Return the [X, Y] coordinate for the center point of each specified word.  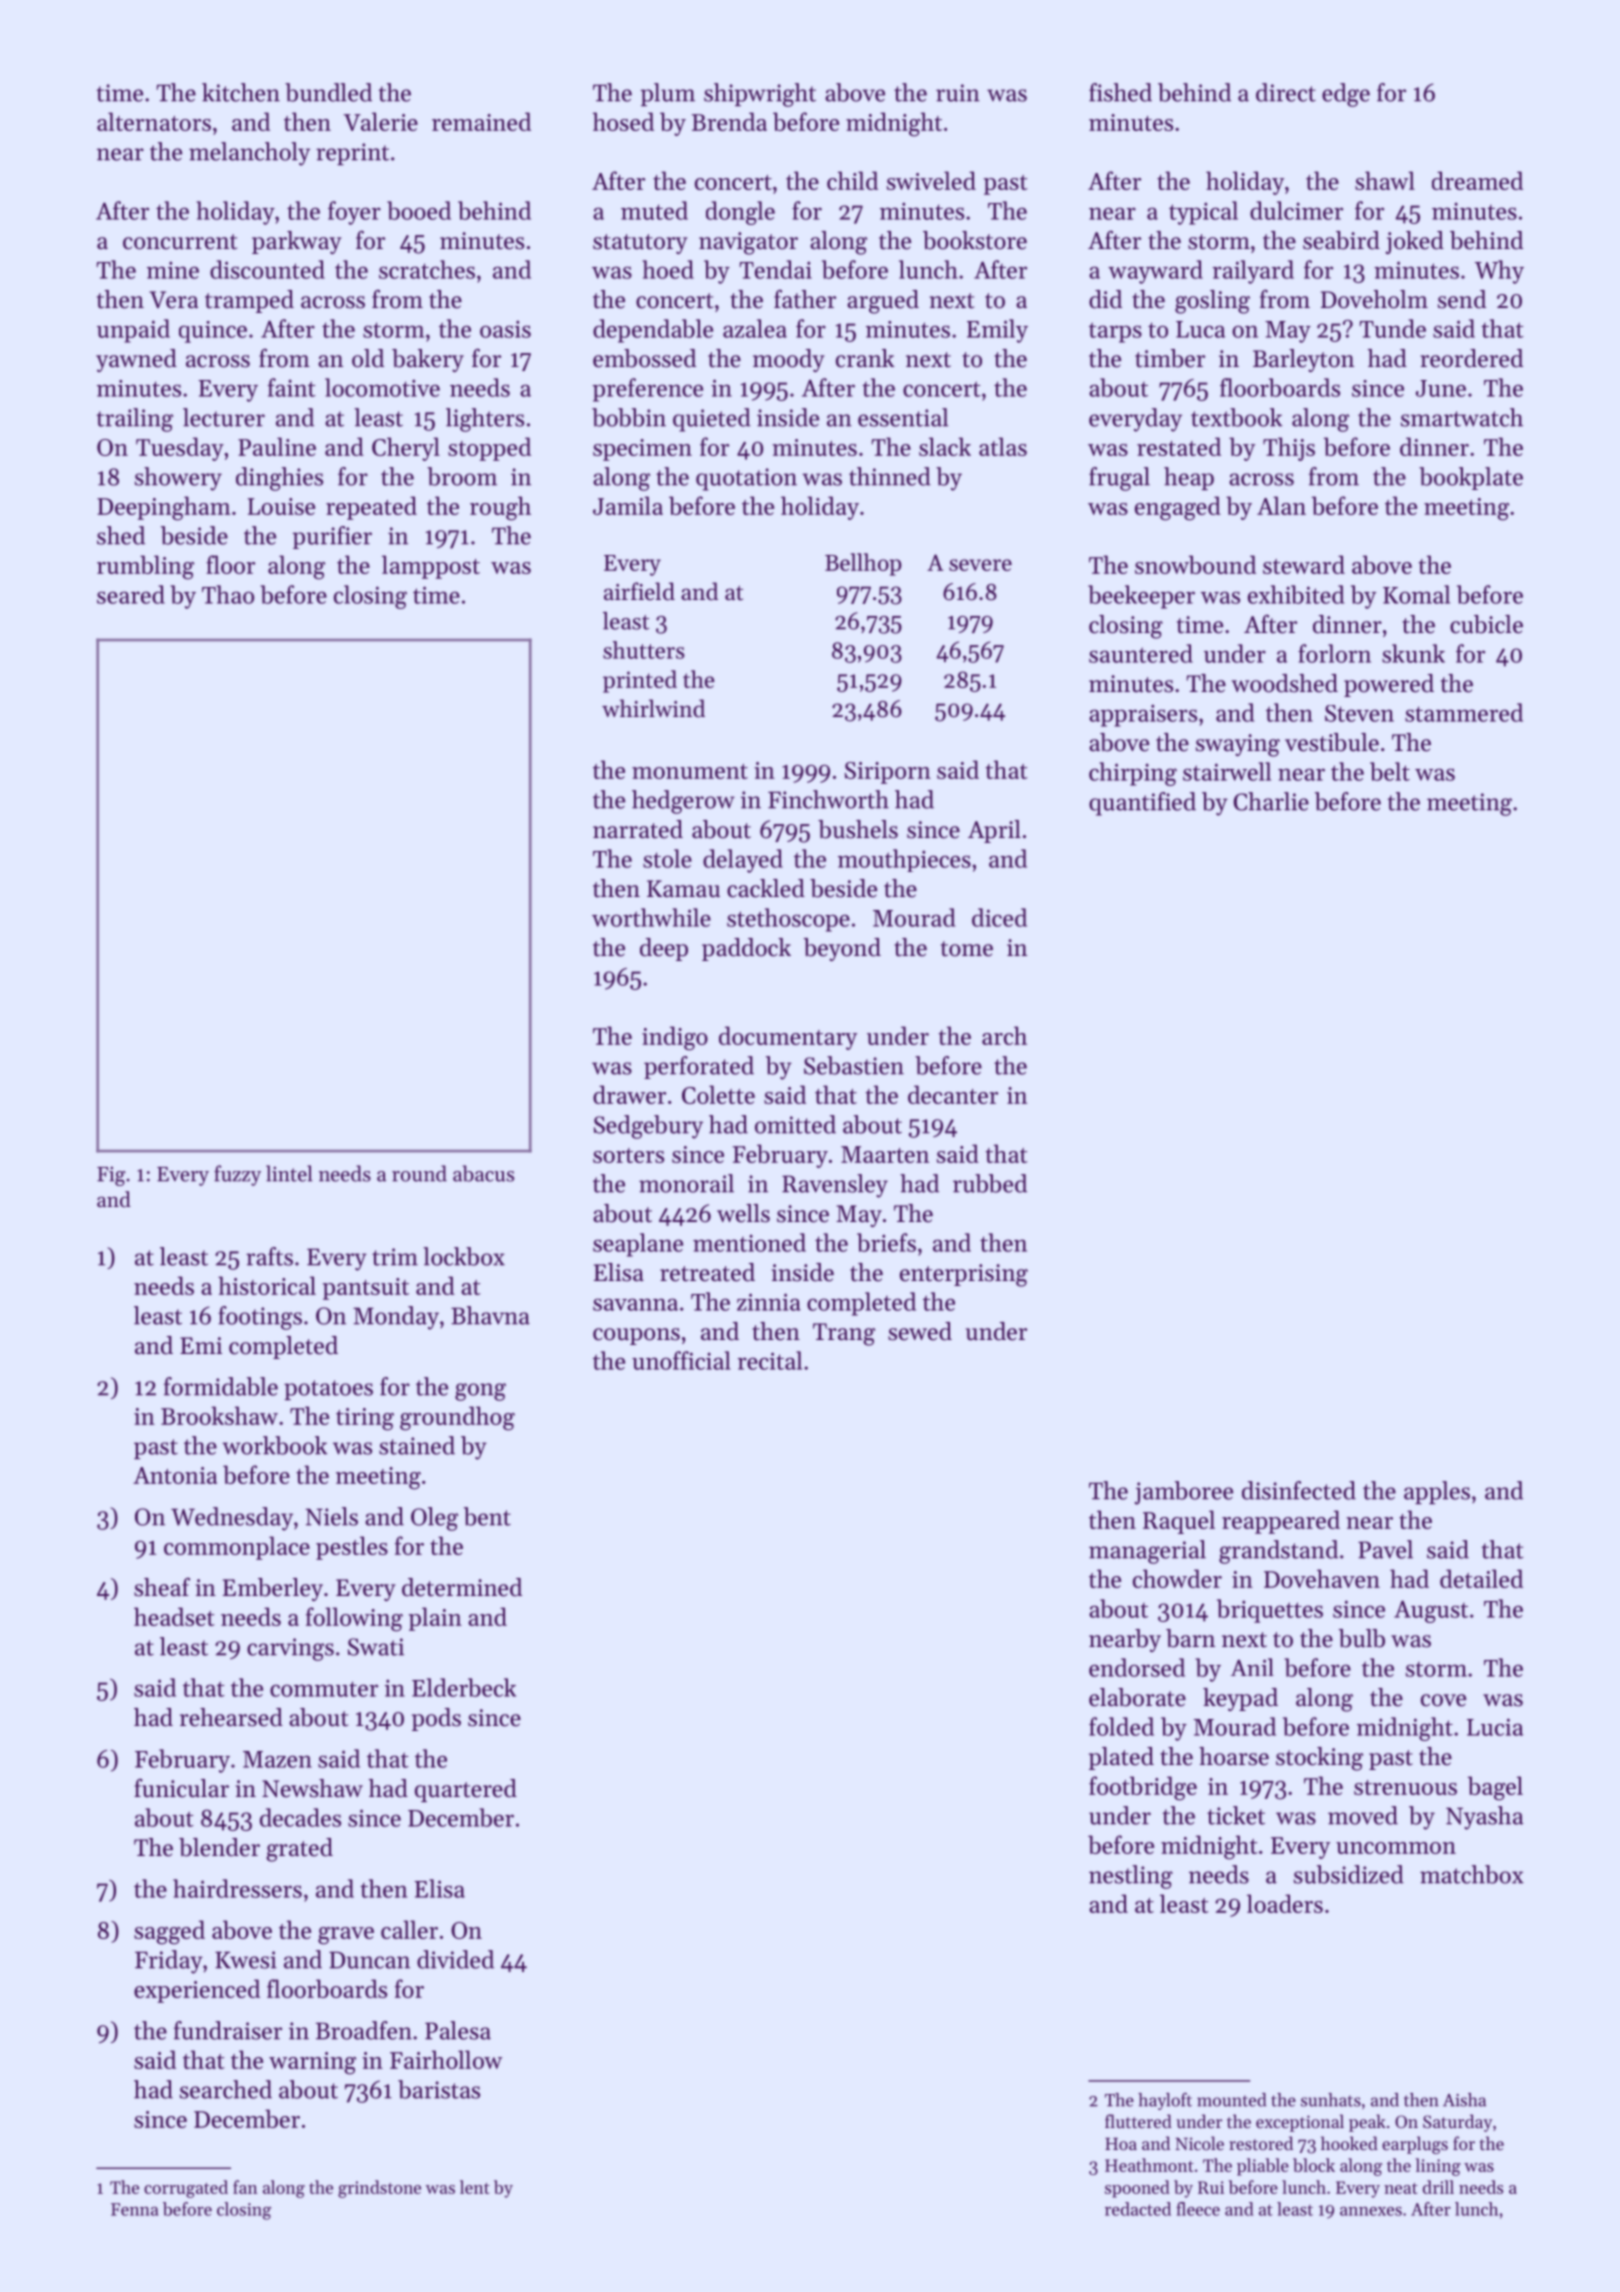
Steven [1359, 713]
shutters [644, 650]
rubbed [990, 1183]
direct [1286, 92]
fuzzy [237, 1175]
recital [770, 1360]
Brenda [729, 121]
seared [131, 594]
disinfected [1299, 1490]
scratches [427, 269]
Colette [718, 1094]
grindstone [379, 2189]
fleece [1198, 2209]
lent [475, 2187]
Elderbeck [464, 1687]
